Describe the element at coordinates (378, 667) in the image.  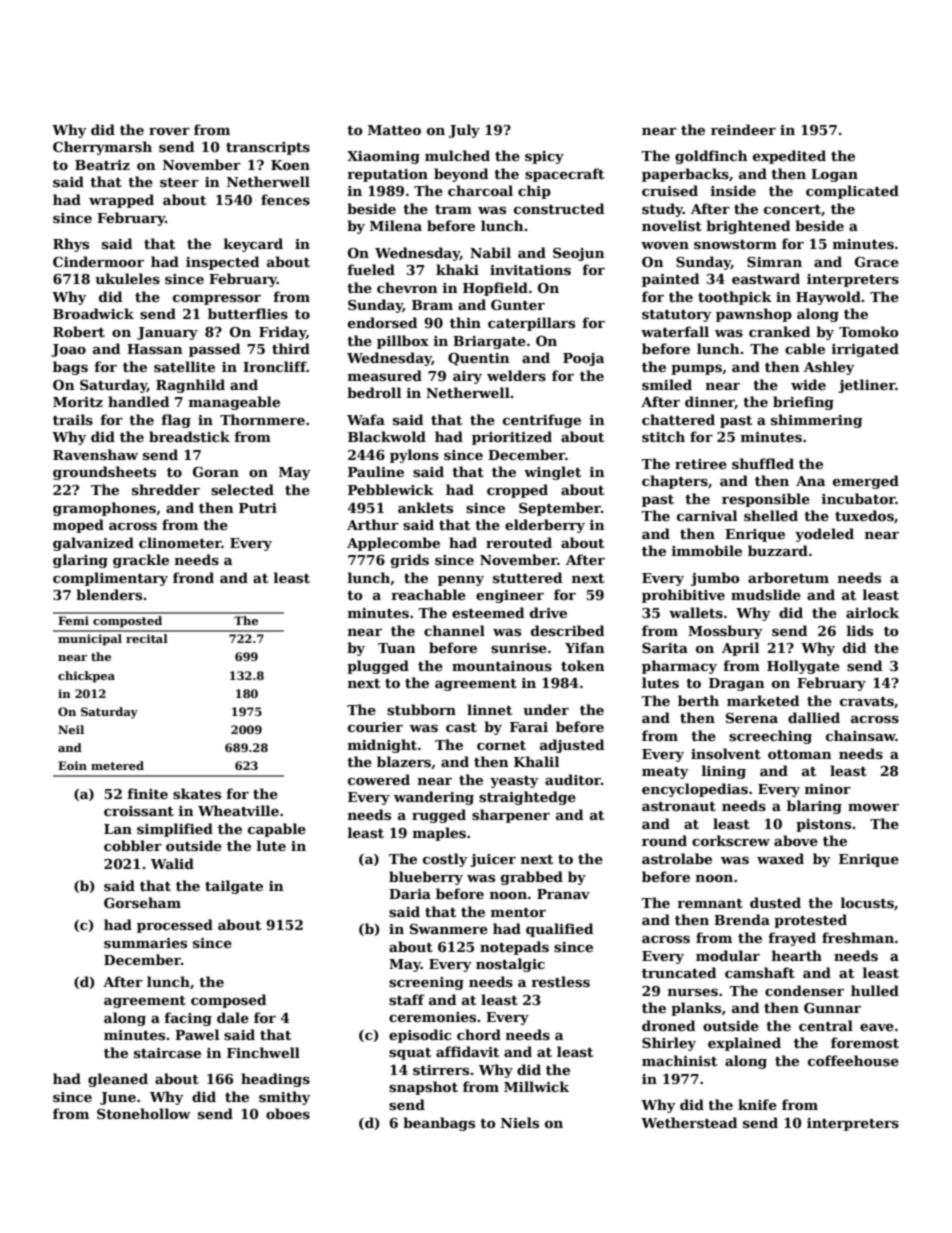
I see `plugged` at that location.
